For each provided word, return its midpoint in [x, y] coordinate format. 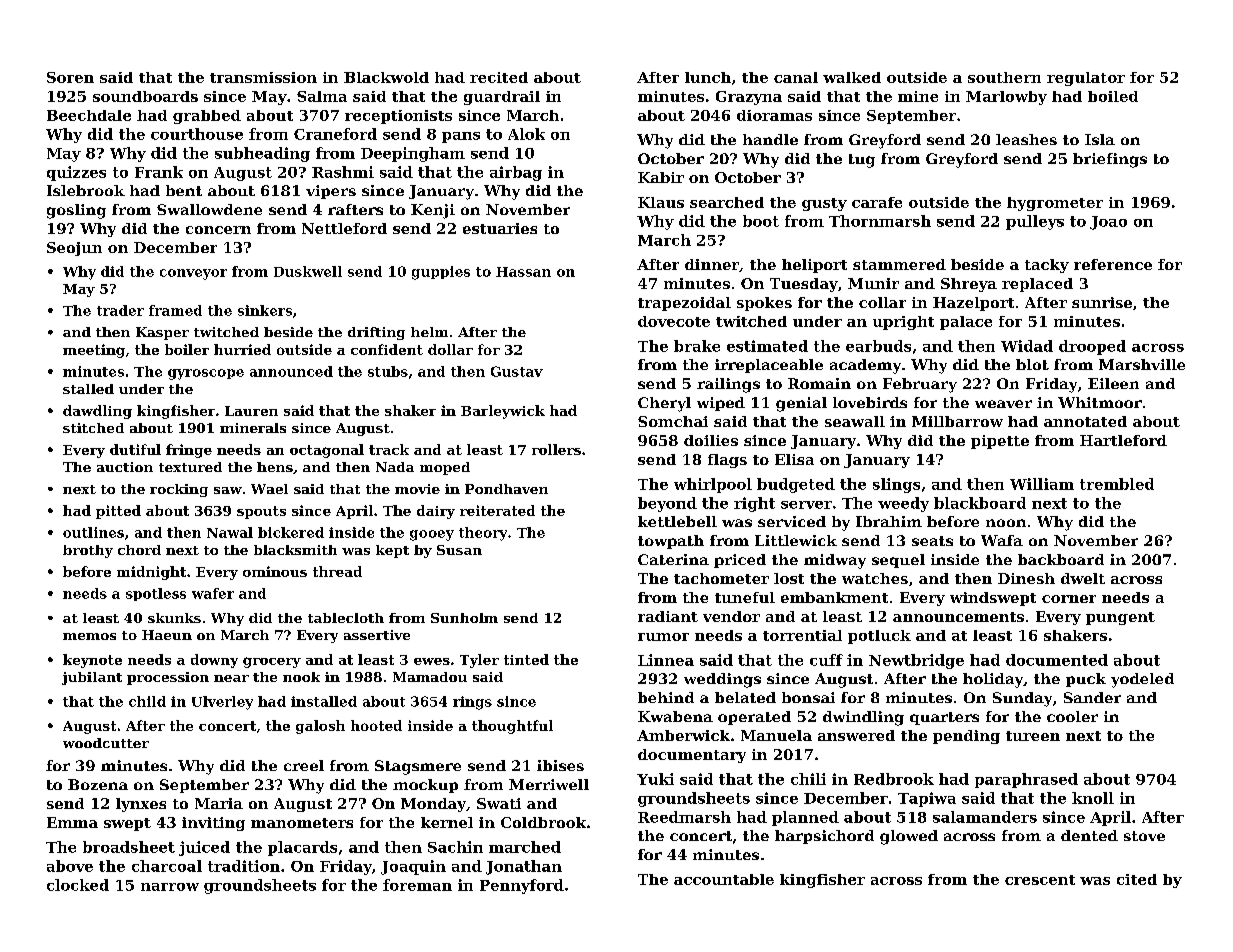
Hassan [523, 272]
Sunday [1022, 699]
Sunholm [464, 618]
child [147, 701]
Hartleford [1123, 440]
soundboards [145, 96]
